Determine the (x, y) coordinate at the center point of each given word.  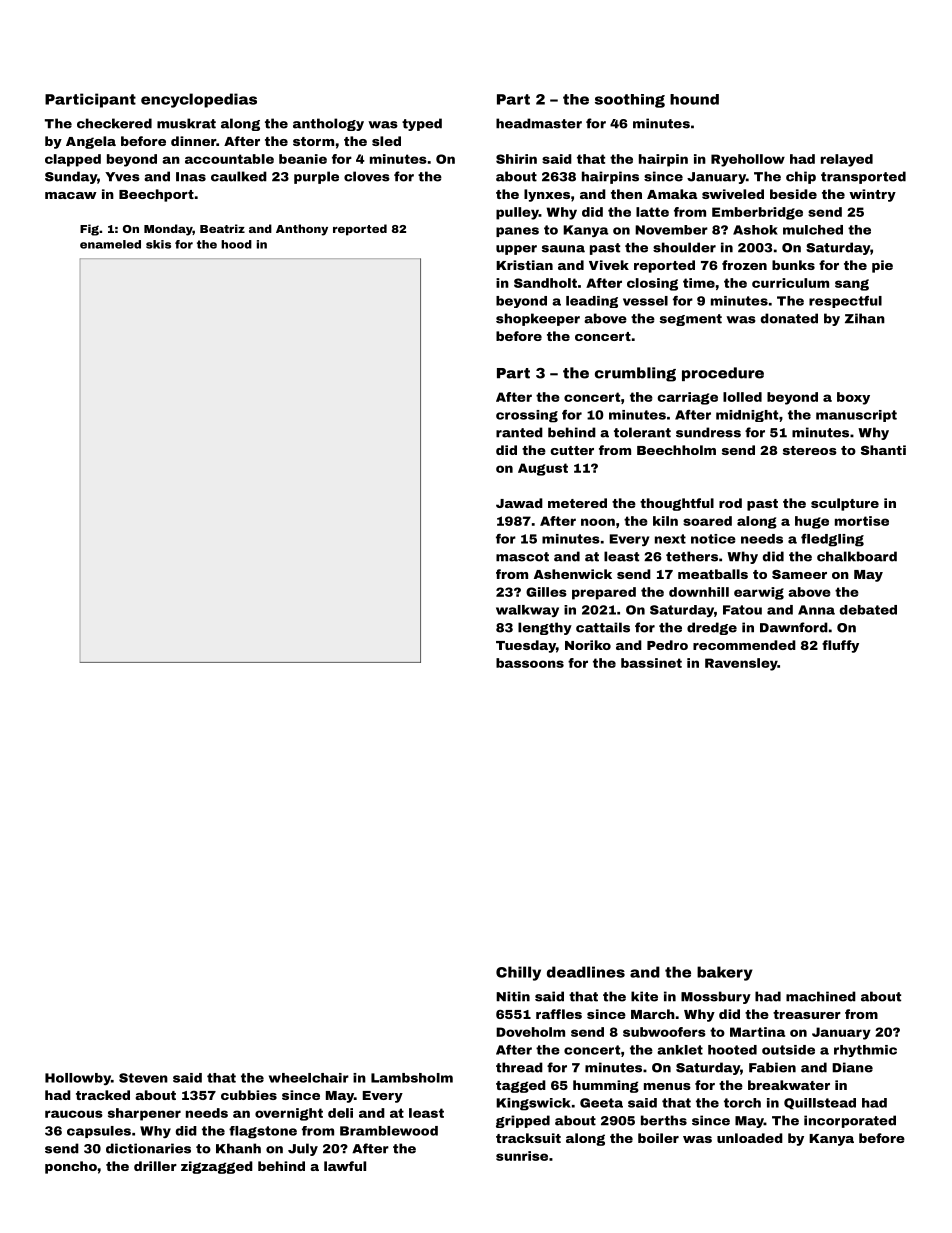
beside (793, 194)
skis (158, 244)
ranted (519, 432)
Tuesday (526, 646)
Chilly (518, 973)
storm (313, 141)
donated (789, 318)
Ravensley (741, 664)
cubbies (249, 1095)
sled (386, 141)
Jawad (519, 503)
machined (821, 996)
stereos (810, 450)
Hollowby (78, 1079)
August (543, 469)
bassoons (530, 663)
